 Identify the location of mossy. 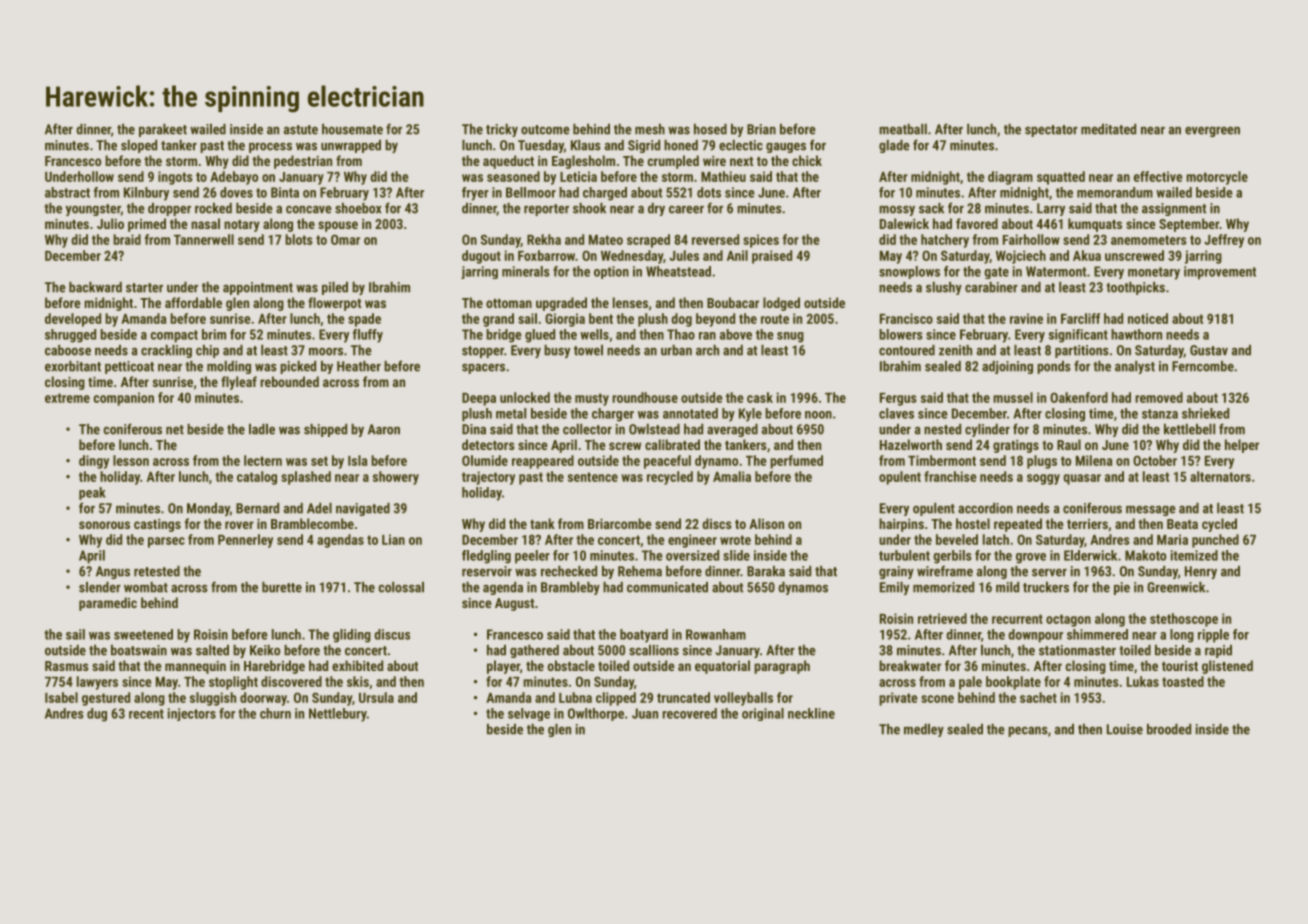
(897, 211).
